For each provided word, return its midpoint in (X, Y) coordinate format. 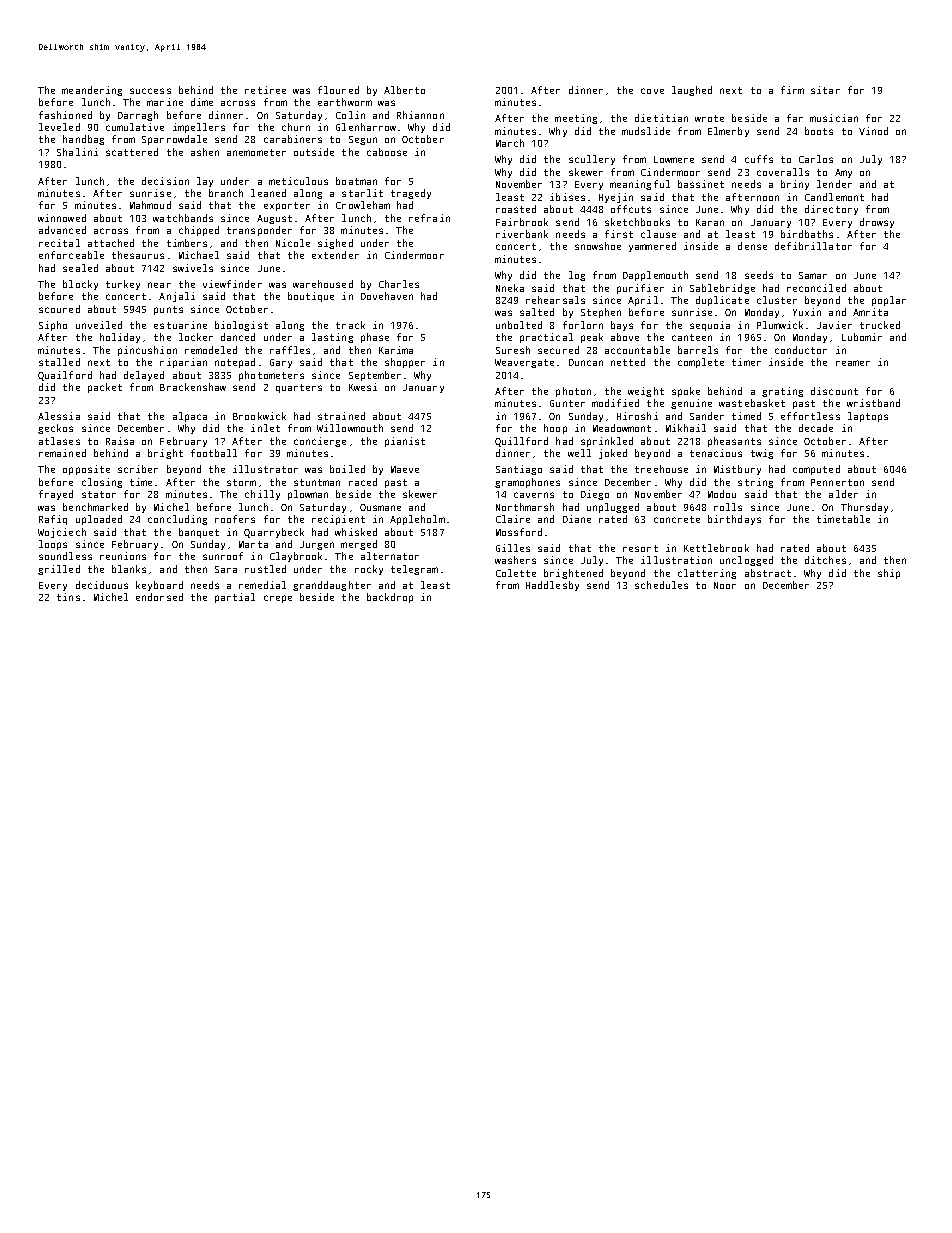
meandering (92, 91)
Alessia (59, 416)
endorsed (159, 597)
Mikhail (686, 428)
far (795, 118)
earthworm (345, 102)
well (579, 453)
